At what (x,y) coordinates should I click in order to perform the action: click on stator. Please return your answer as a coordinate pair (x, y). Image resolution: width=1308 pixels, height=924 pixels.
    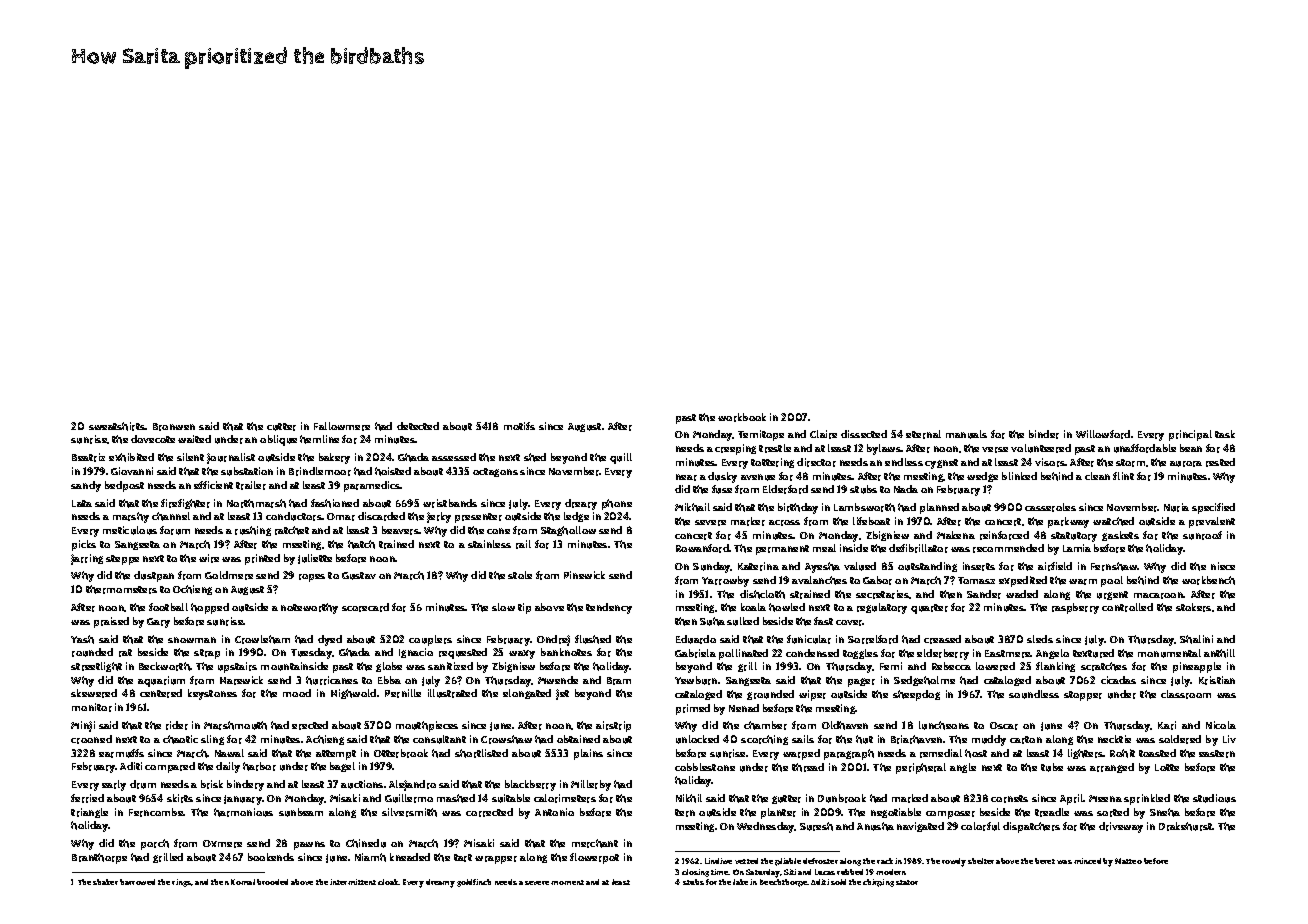
    Looking at the image, I should click on (907, 882).
